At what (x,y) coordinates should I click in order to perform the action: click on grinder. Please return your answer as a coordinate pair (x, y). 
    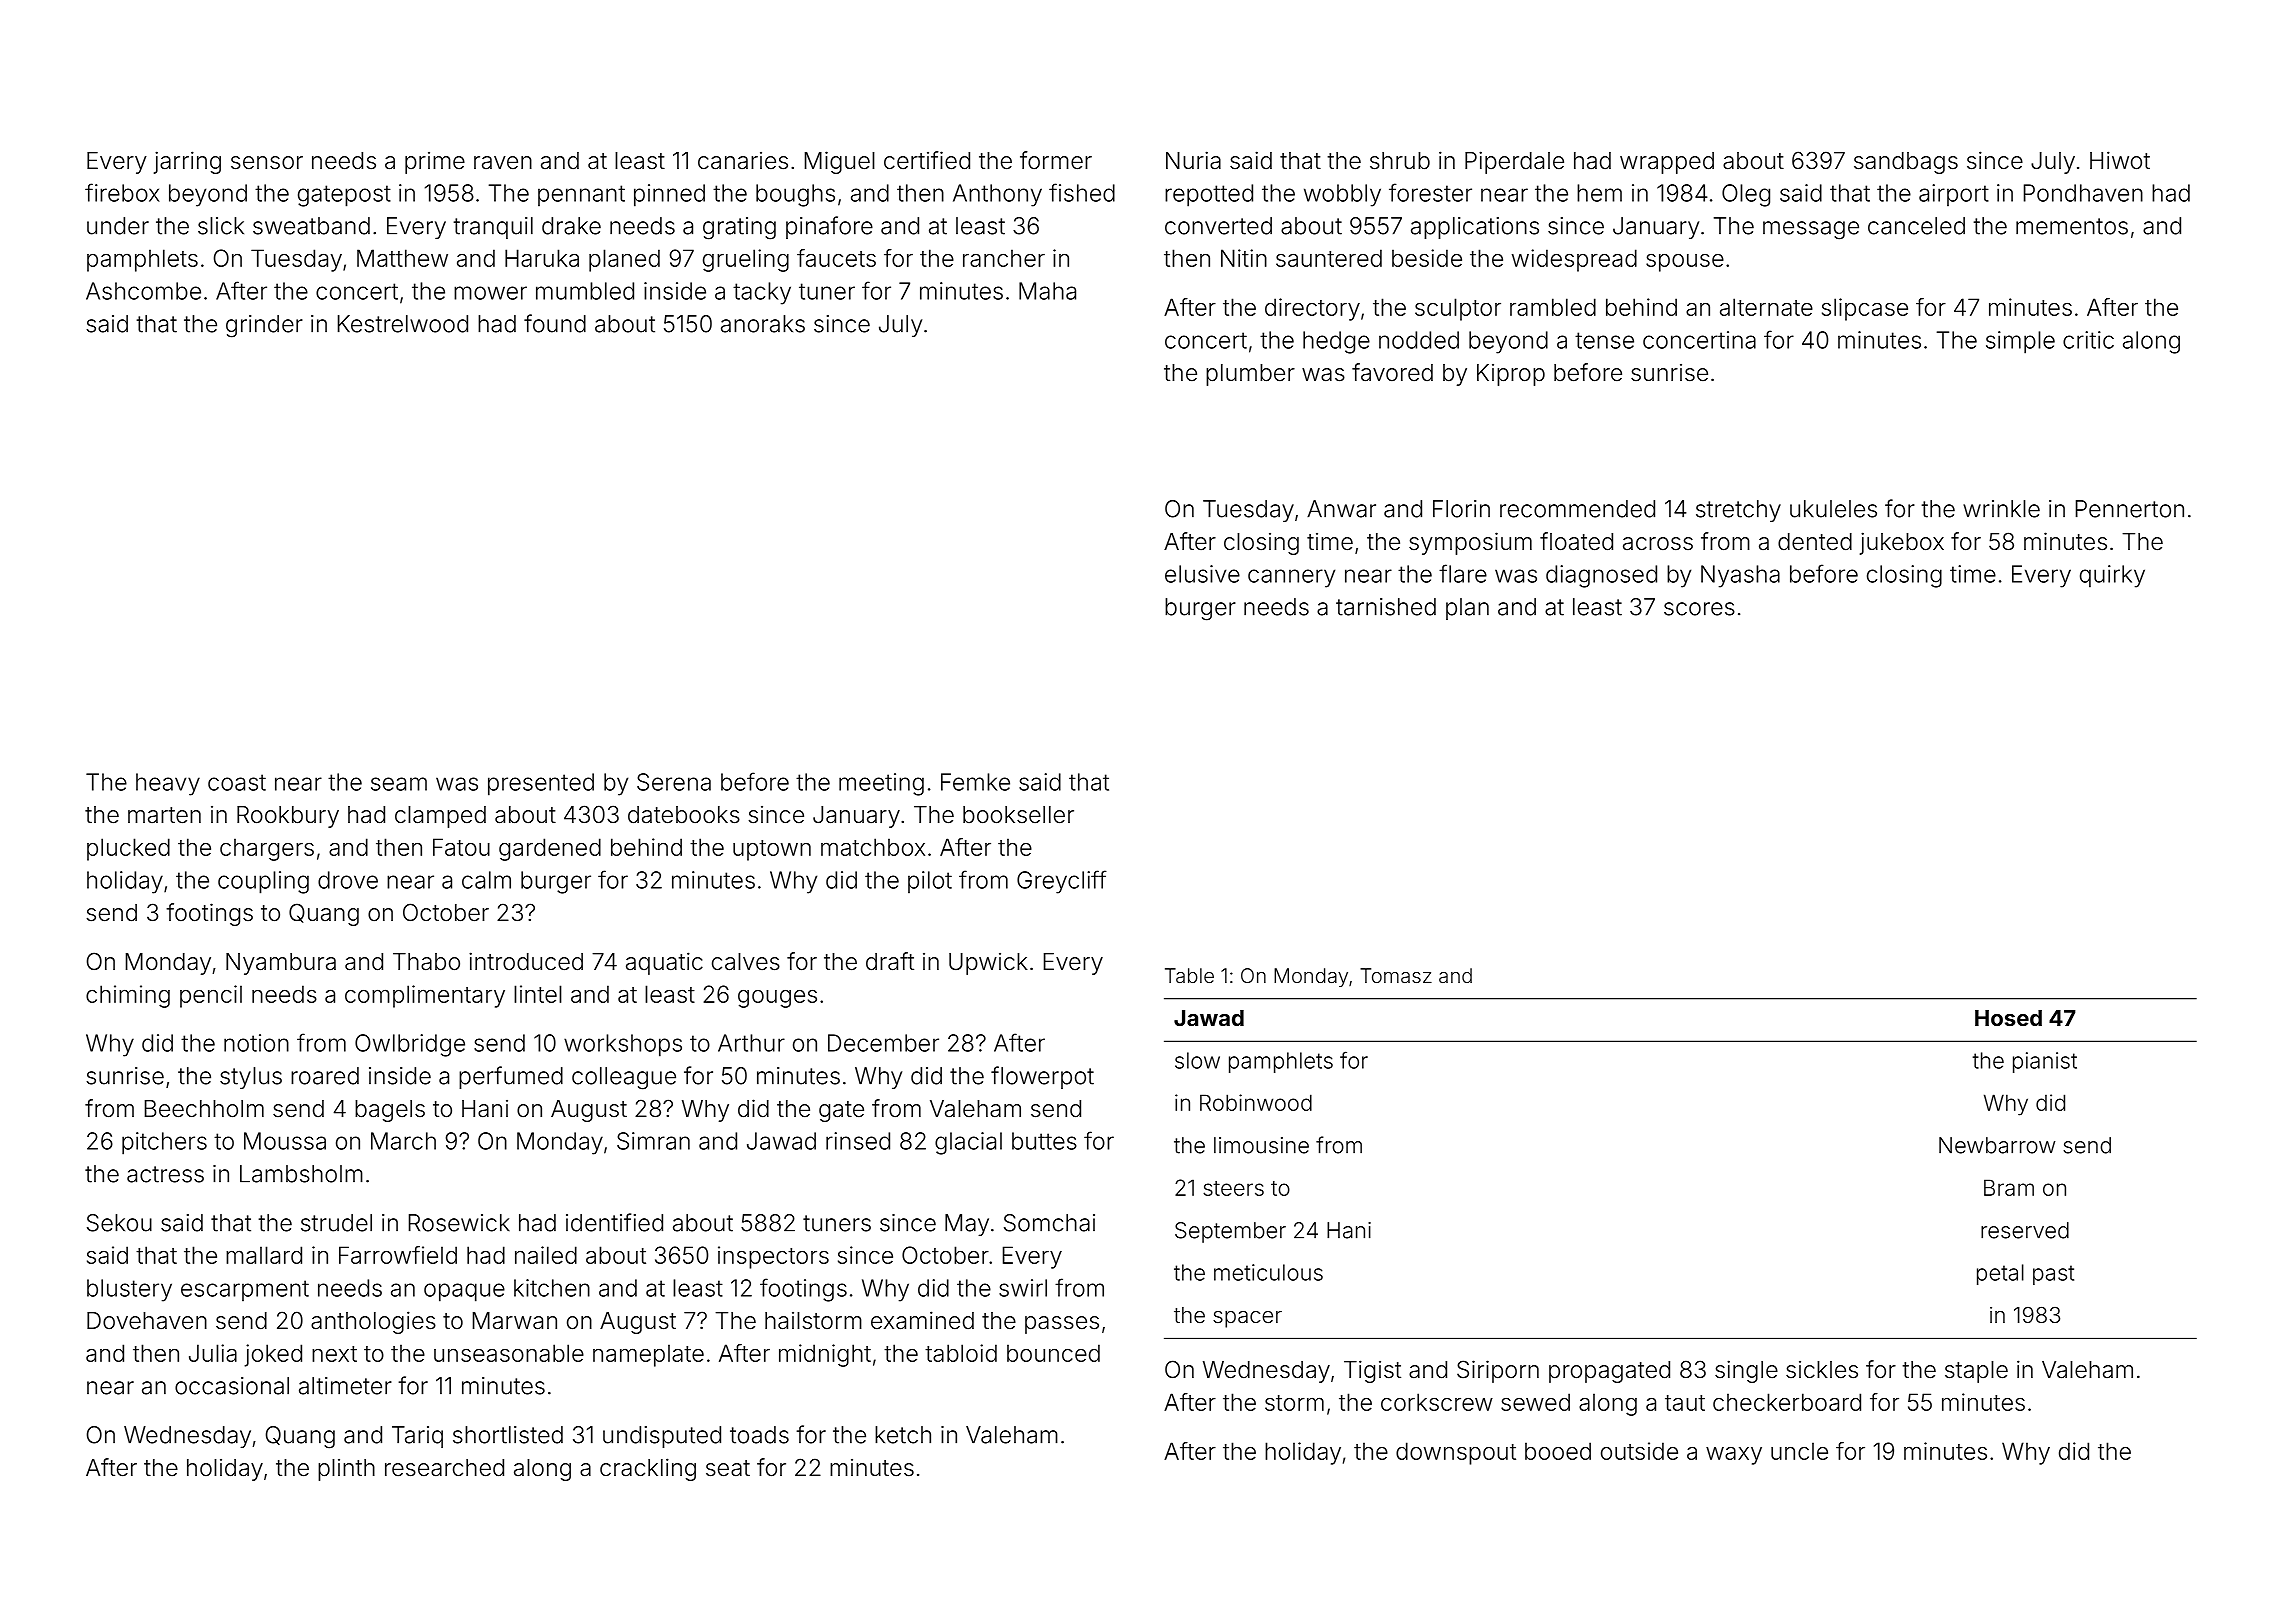
    Looking at the image, I should click on (264, 326).
